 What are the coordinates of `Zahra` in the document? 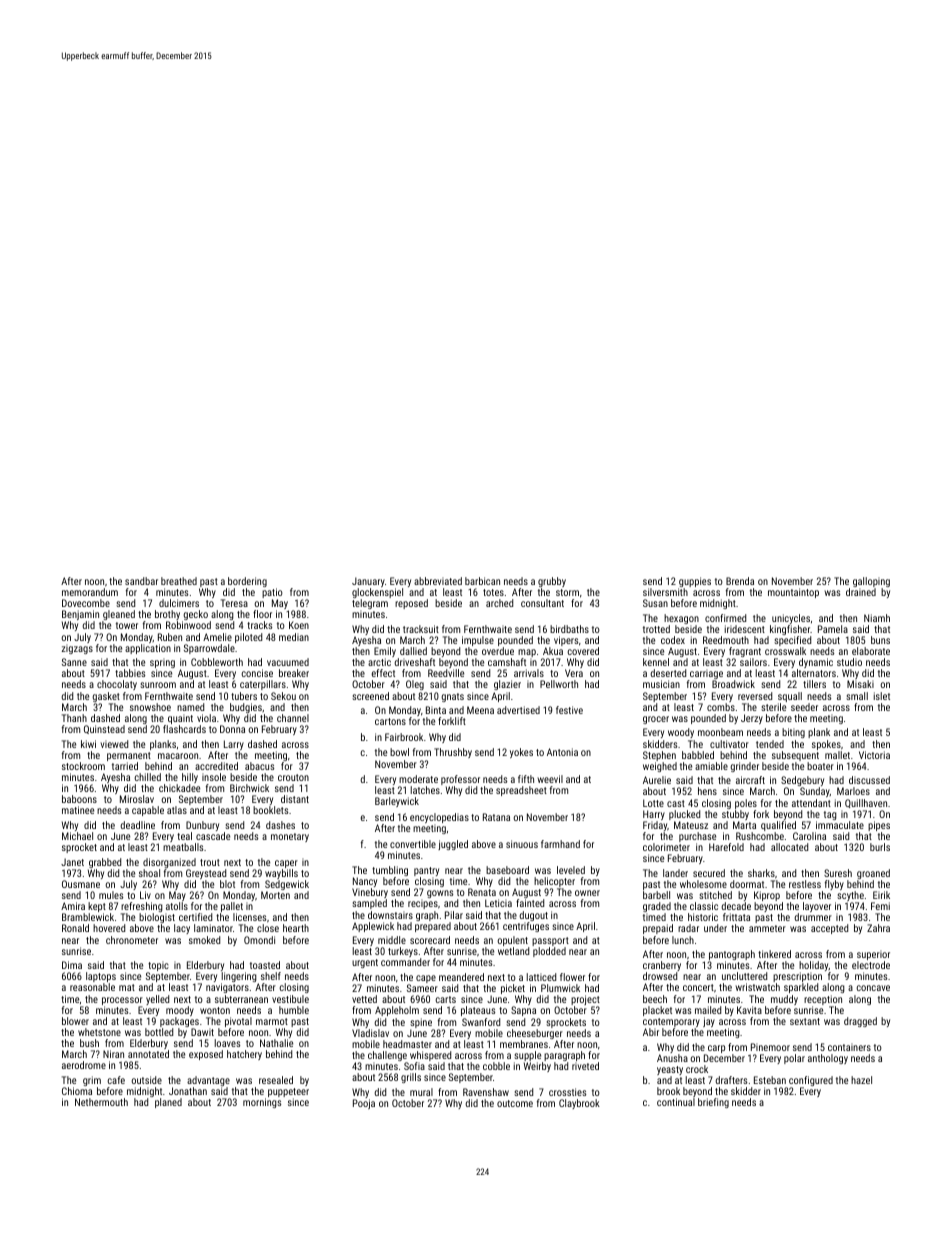 It's located at (878, 928).
